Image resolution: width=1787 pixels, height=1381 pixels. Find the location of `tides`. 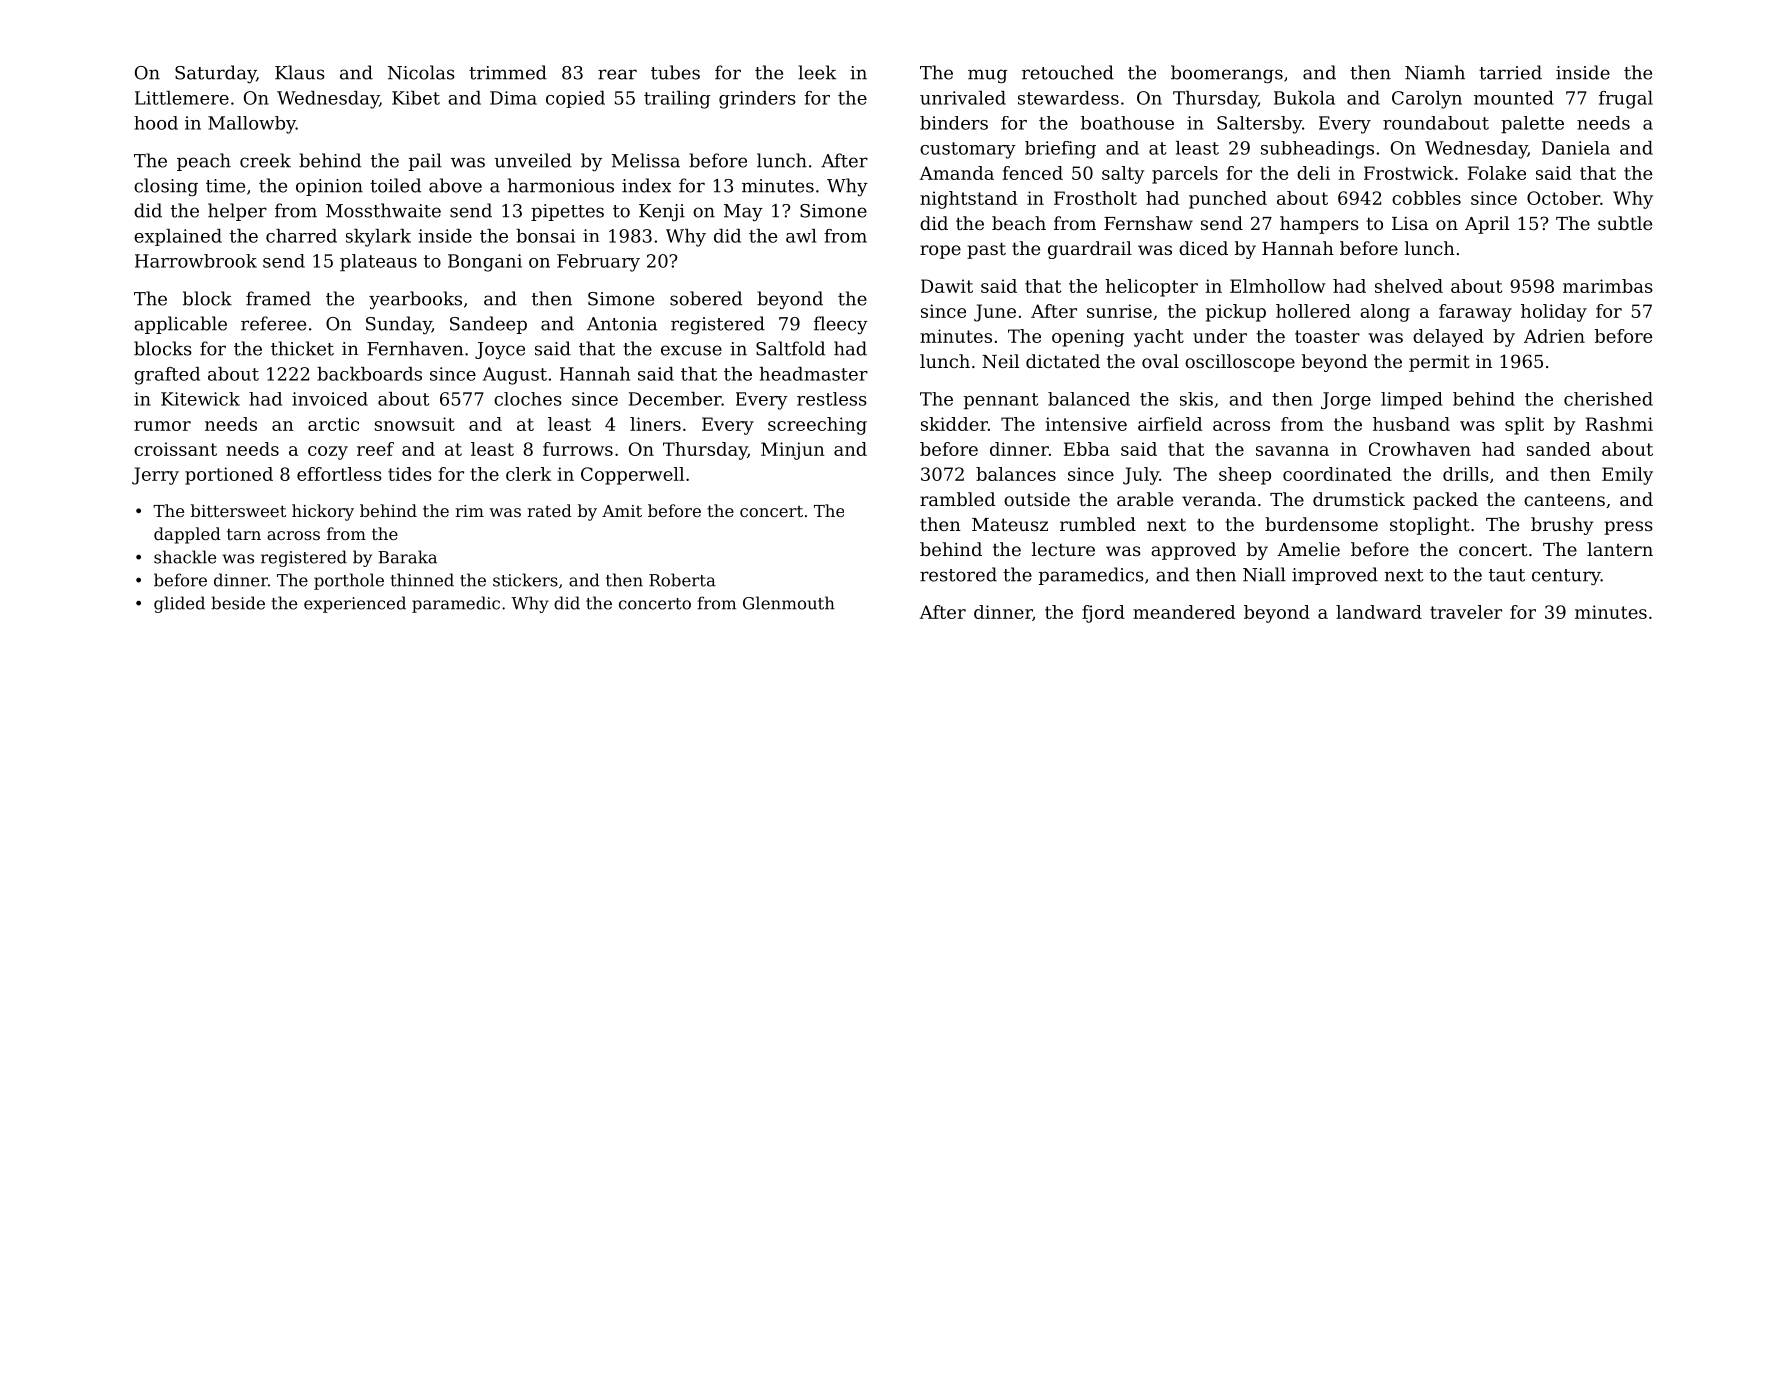

tides is located at coordinates (410, 474).
